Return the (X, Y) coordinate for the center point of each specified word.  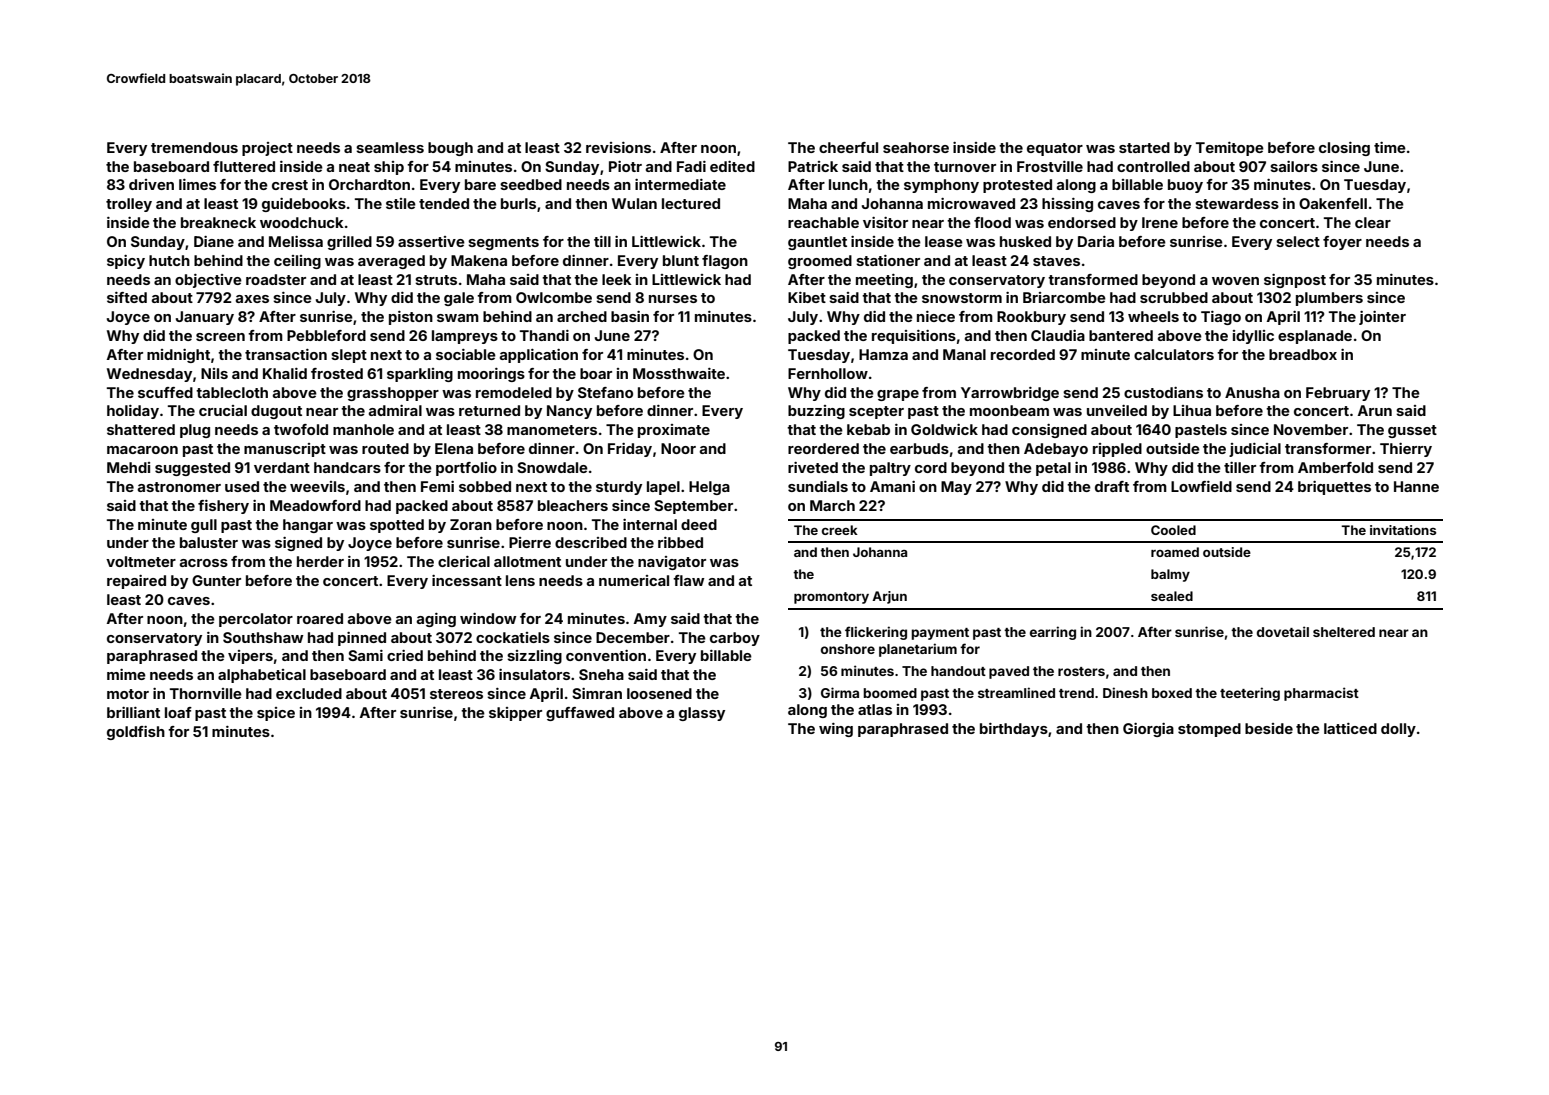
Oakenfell (1333, 203)
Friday (630, 450)
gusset (1412, 431)
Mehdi (128, 467)
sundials (818, 486)
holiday (133, 412)
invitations (1403, 530)
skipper (515, 714)
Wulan (634, 203)
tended (444, 203)
